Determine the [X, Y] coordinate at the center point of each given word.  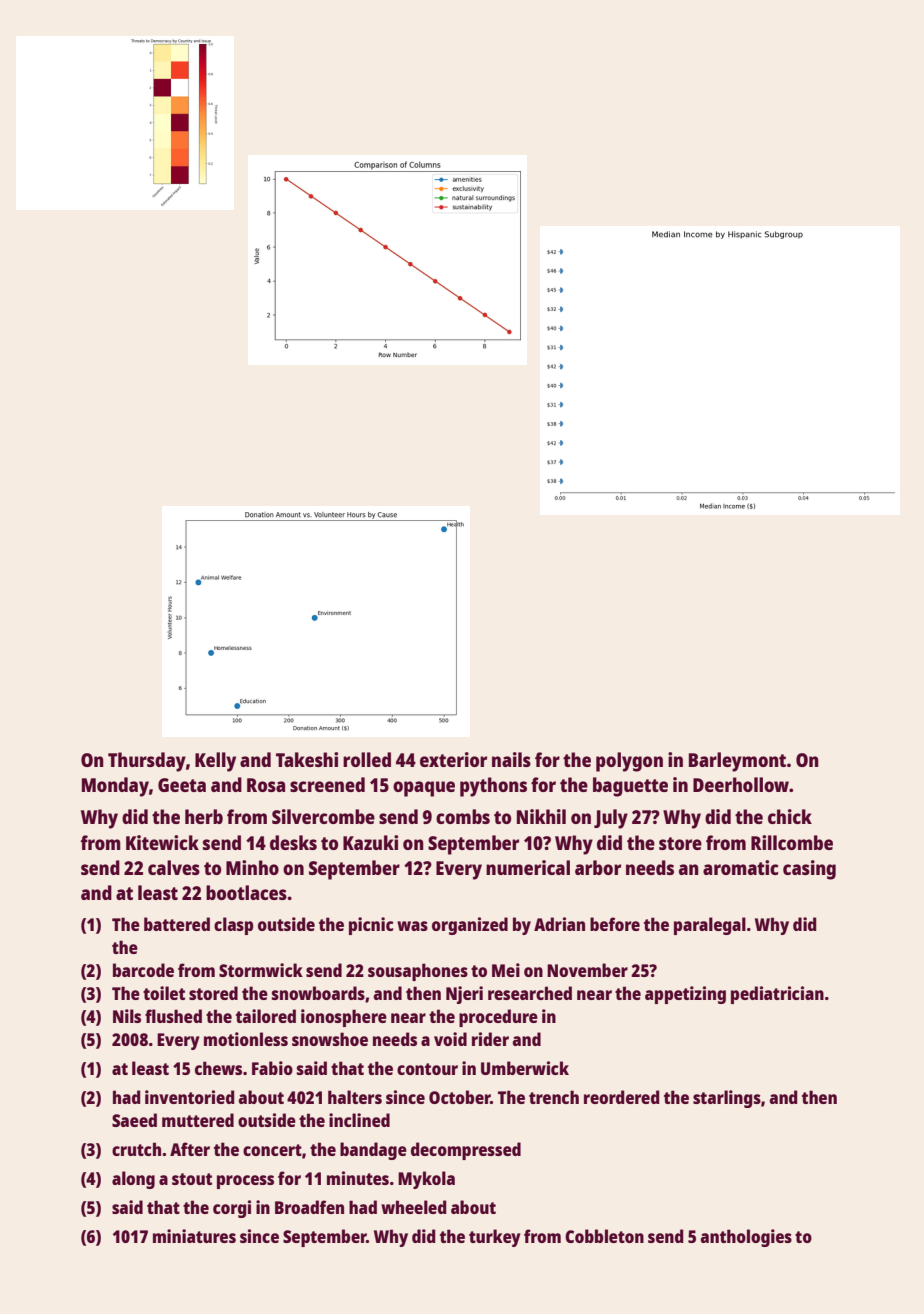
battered [177, 924]
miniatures [194, 1236]
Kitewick [162, 842]
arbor [598, 867]
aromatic [741, 867]
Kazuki [370, 842]
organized [470, 926]
